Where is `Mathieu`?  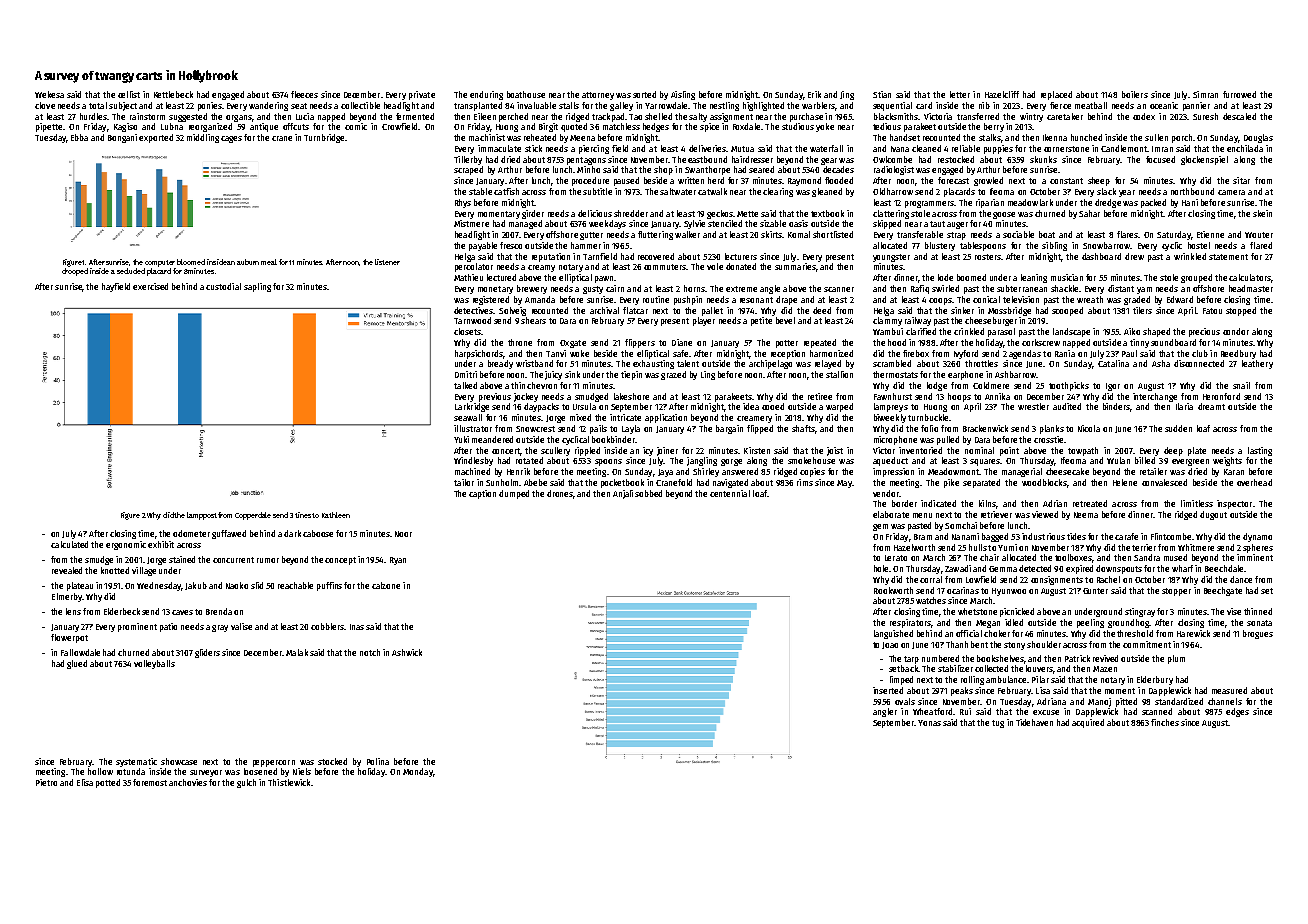
Mathieu is located at coordinates (468, 277).
